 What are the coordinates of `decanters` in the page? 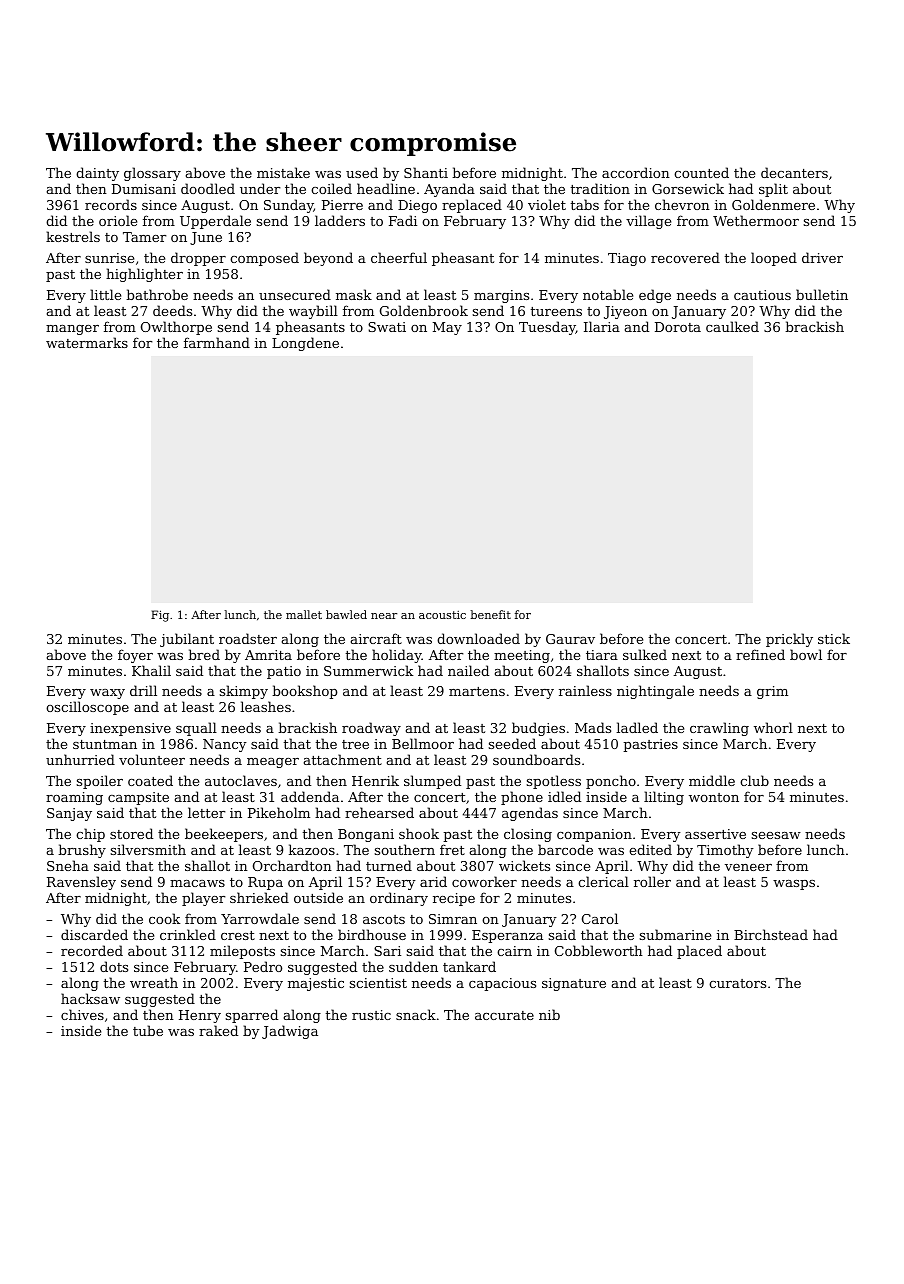 It's located at (794, 172).
